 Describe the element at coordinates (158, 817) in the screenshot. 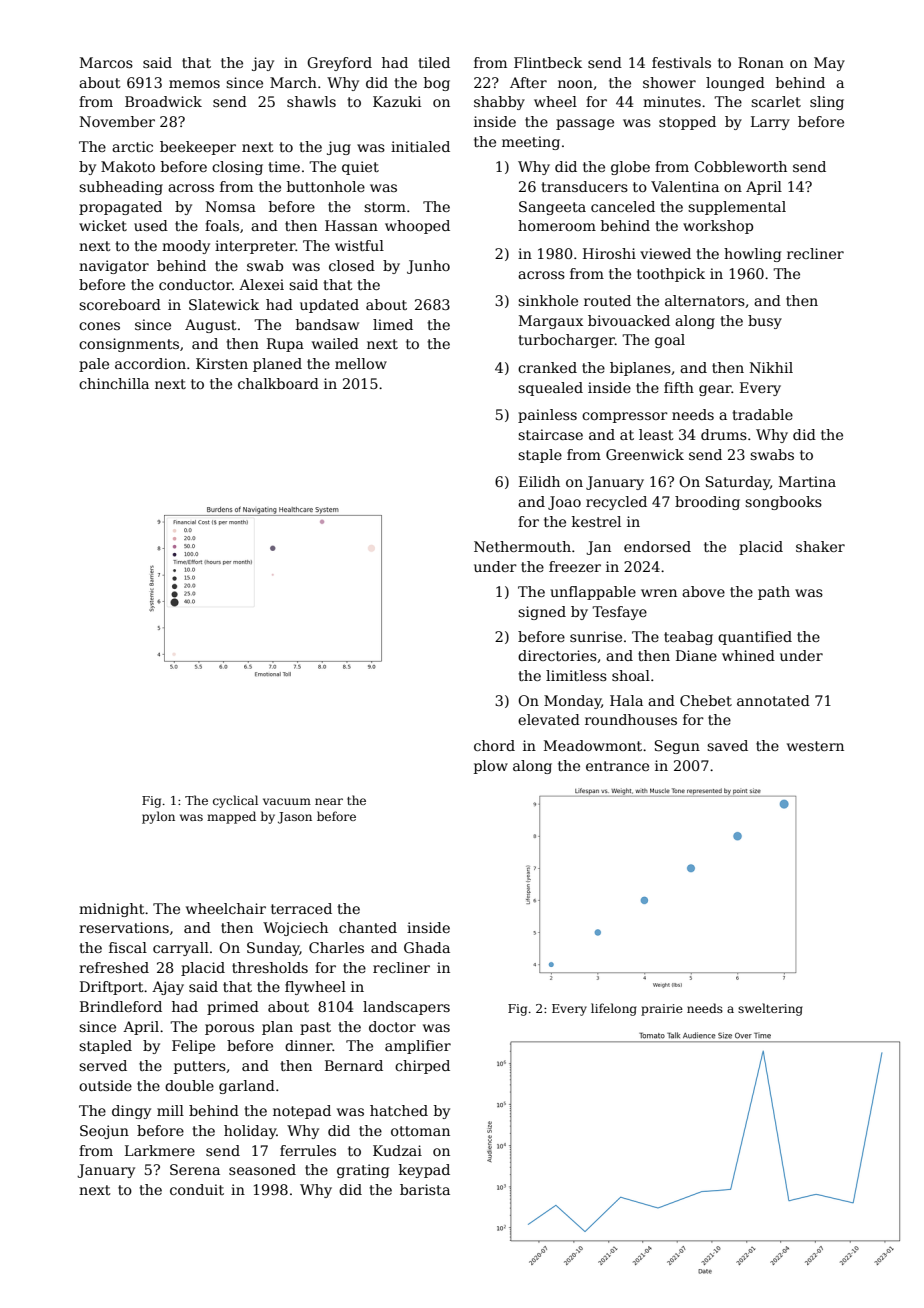

I see `pylon` at that location.
